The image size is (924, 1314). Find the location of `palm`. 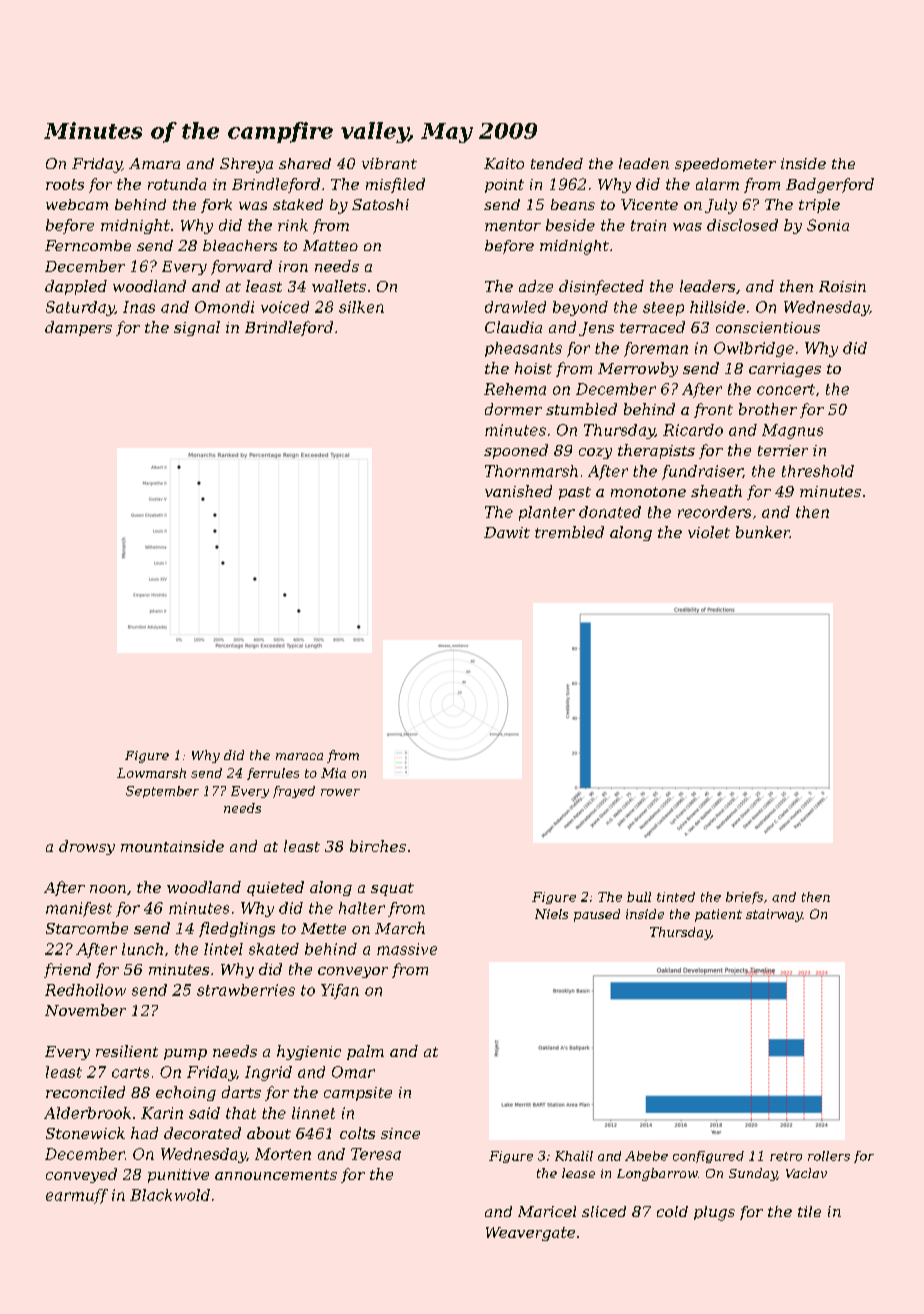

palm is located at coordinates (365, 1052).
